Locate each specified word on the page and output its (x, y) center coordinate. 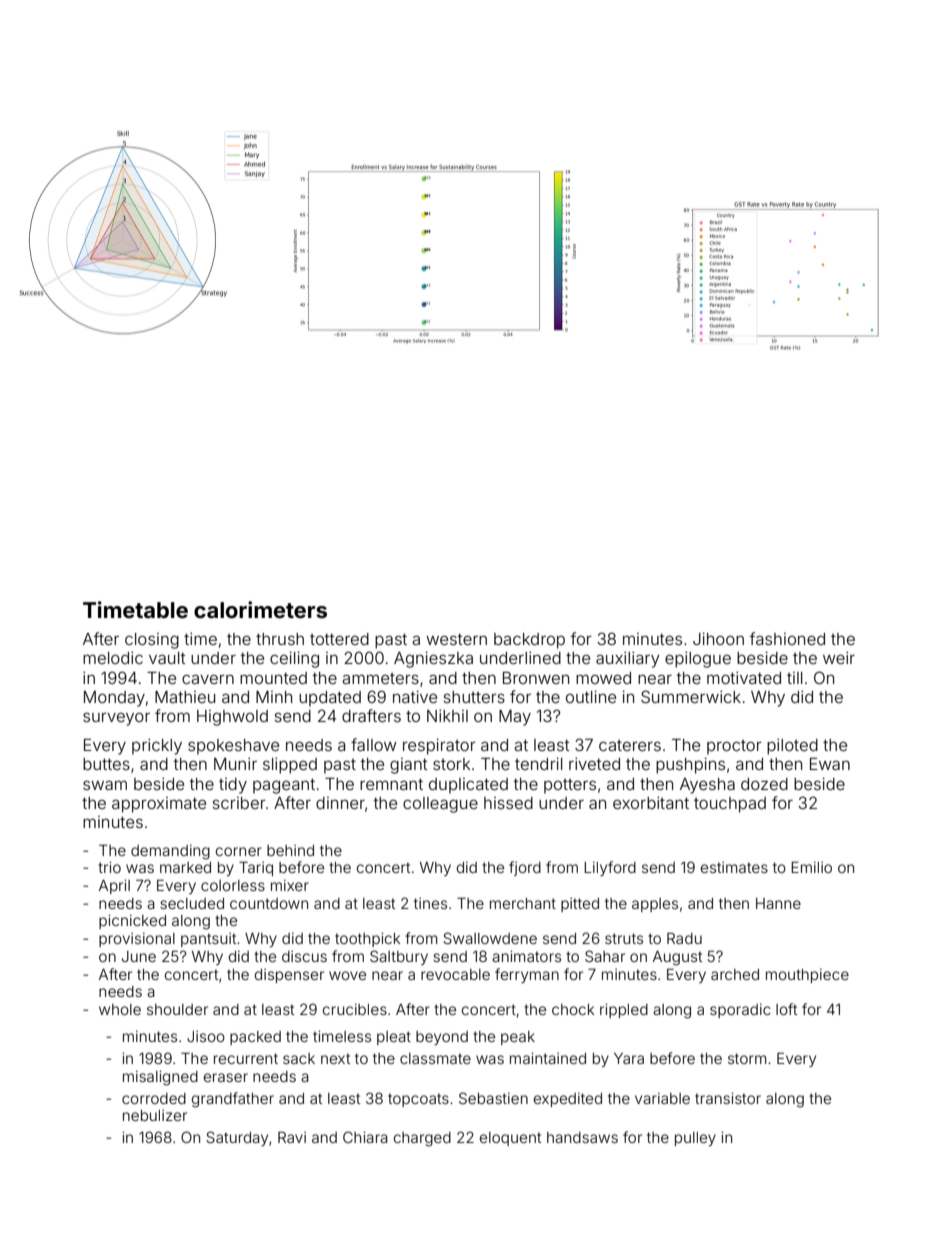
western (456, 639)
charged (422, 1139)
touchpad (730, 805)
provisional (137, 940)
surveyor (116, 719)
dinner (340, 803)
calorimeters (260, 609)
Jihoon (718, 638)
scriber (239, 803)
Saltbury (399, 957)
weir (839, 657)
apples (655, 905)
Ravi (292, 1137)
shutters (474, 697)
